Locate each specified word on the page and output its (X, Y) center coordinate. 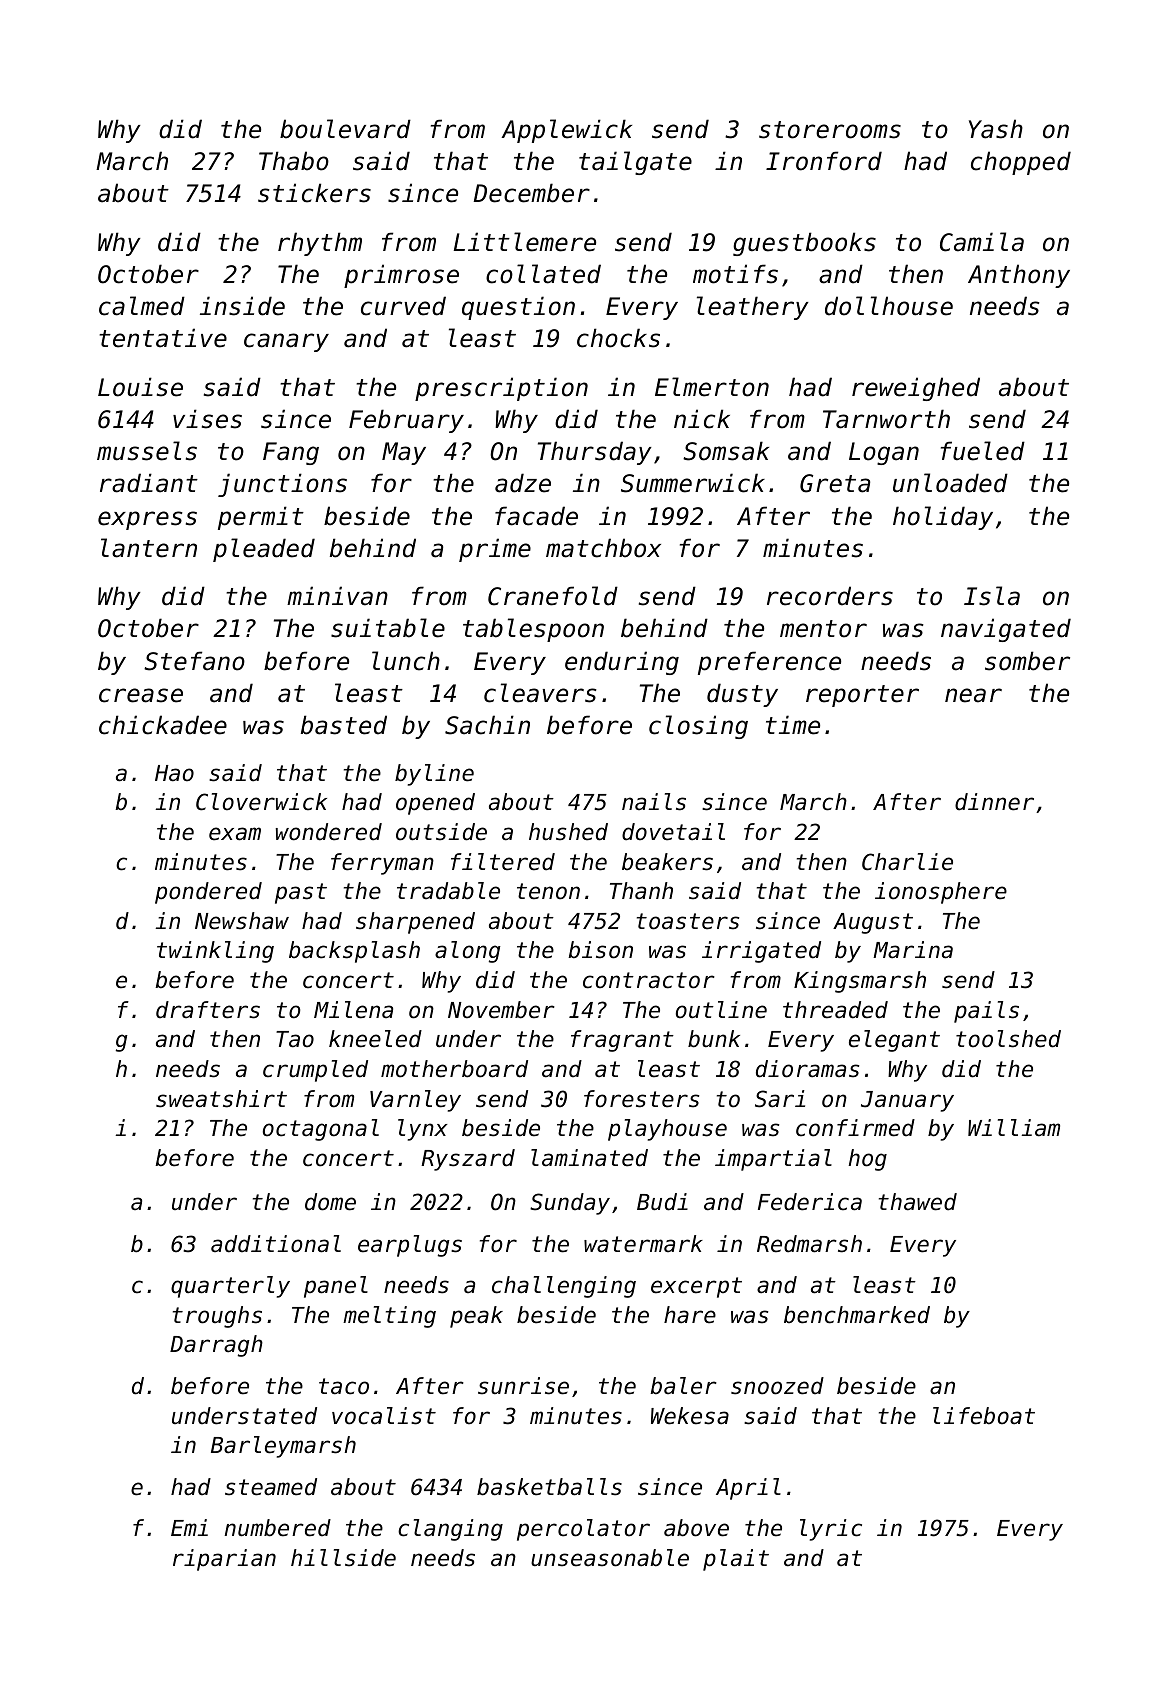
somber (1027, 661)
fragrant (622, 1041)
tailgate (635, 163)
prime (495, 550)
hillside (343, 1558)
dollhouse (889, 306)
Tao (295, 1039)
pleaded (264, 550)
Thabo (294, 161)
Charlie (907, 862)
